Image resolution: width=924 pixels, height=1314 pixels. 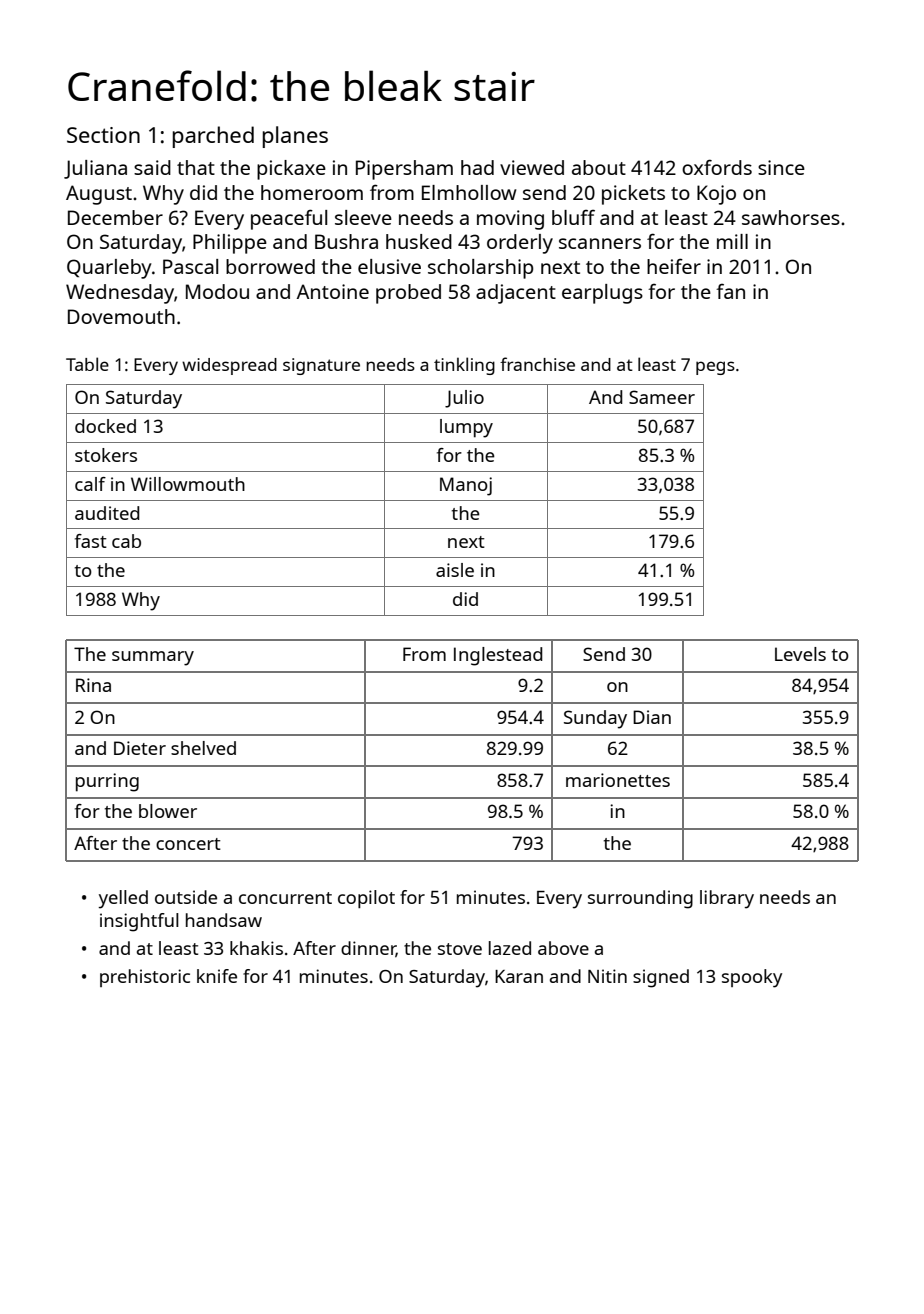 I want to click on Karan, so click(x=519, y=976).
